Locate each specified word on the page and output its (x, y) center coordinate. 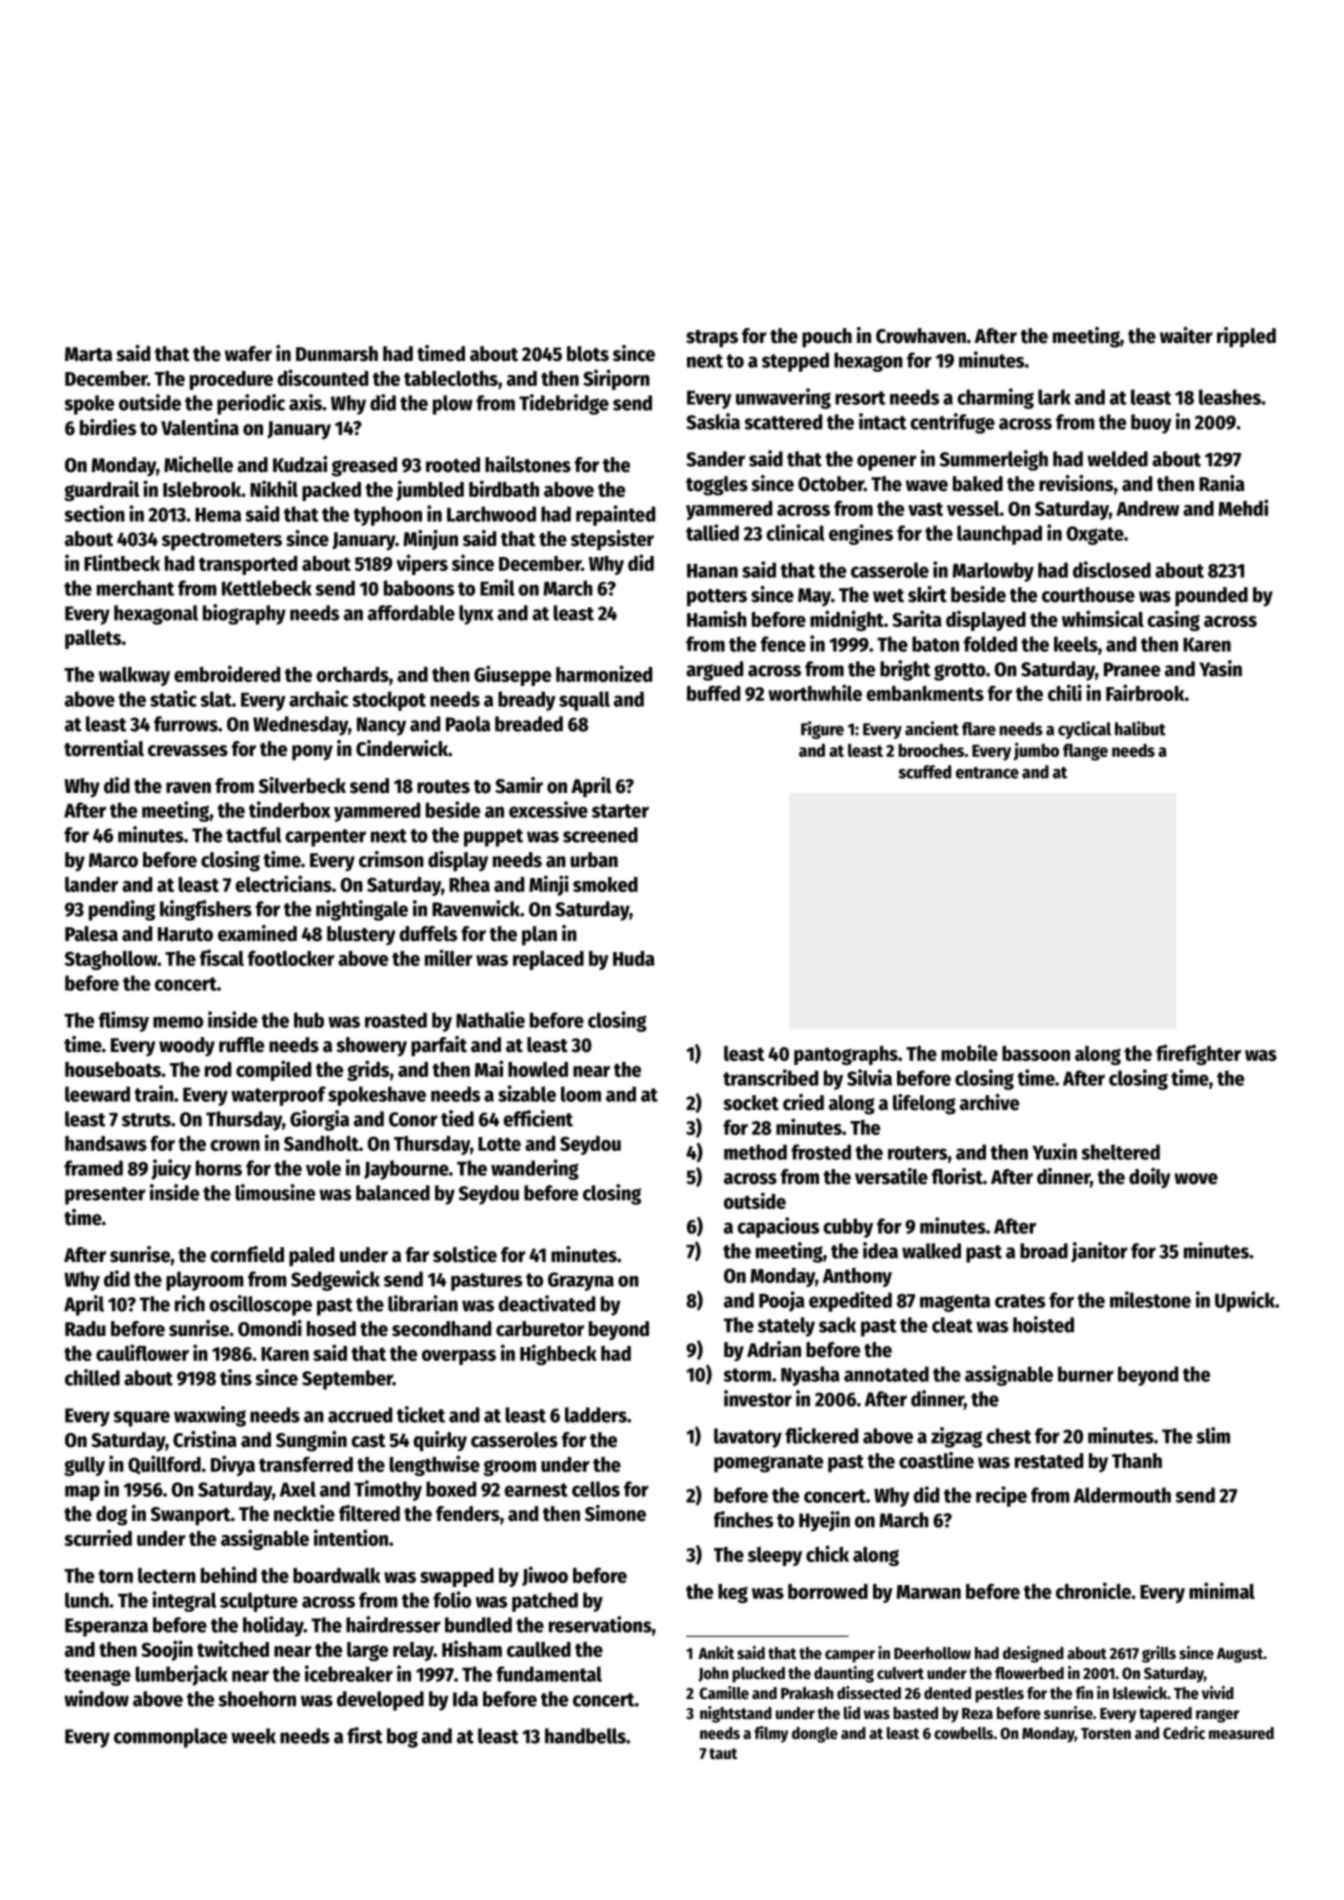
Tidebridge (564, 404)
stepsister (612, 540)
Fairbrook (1145, 692)
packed (331, 491)
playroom (205, 1281)
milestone (1150, 1299)
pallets (93, 639)
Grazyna (581, 1281)
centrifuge (952, 423)
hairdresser (393, 1624)
